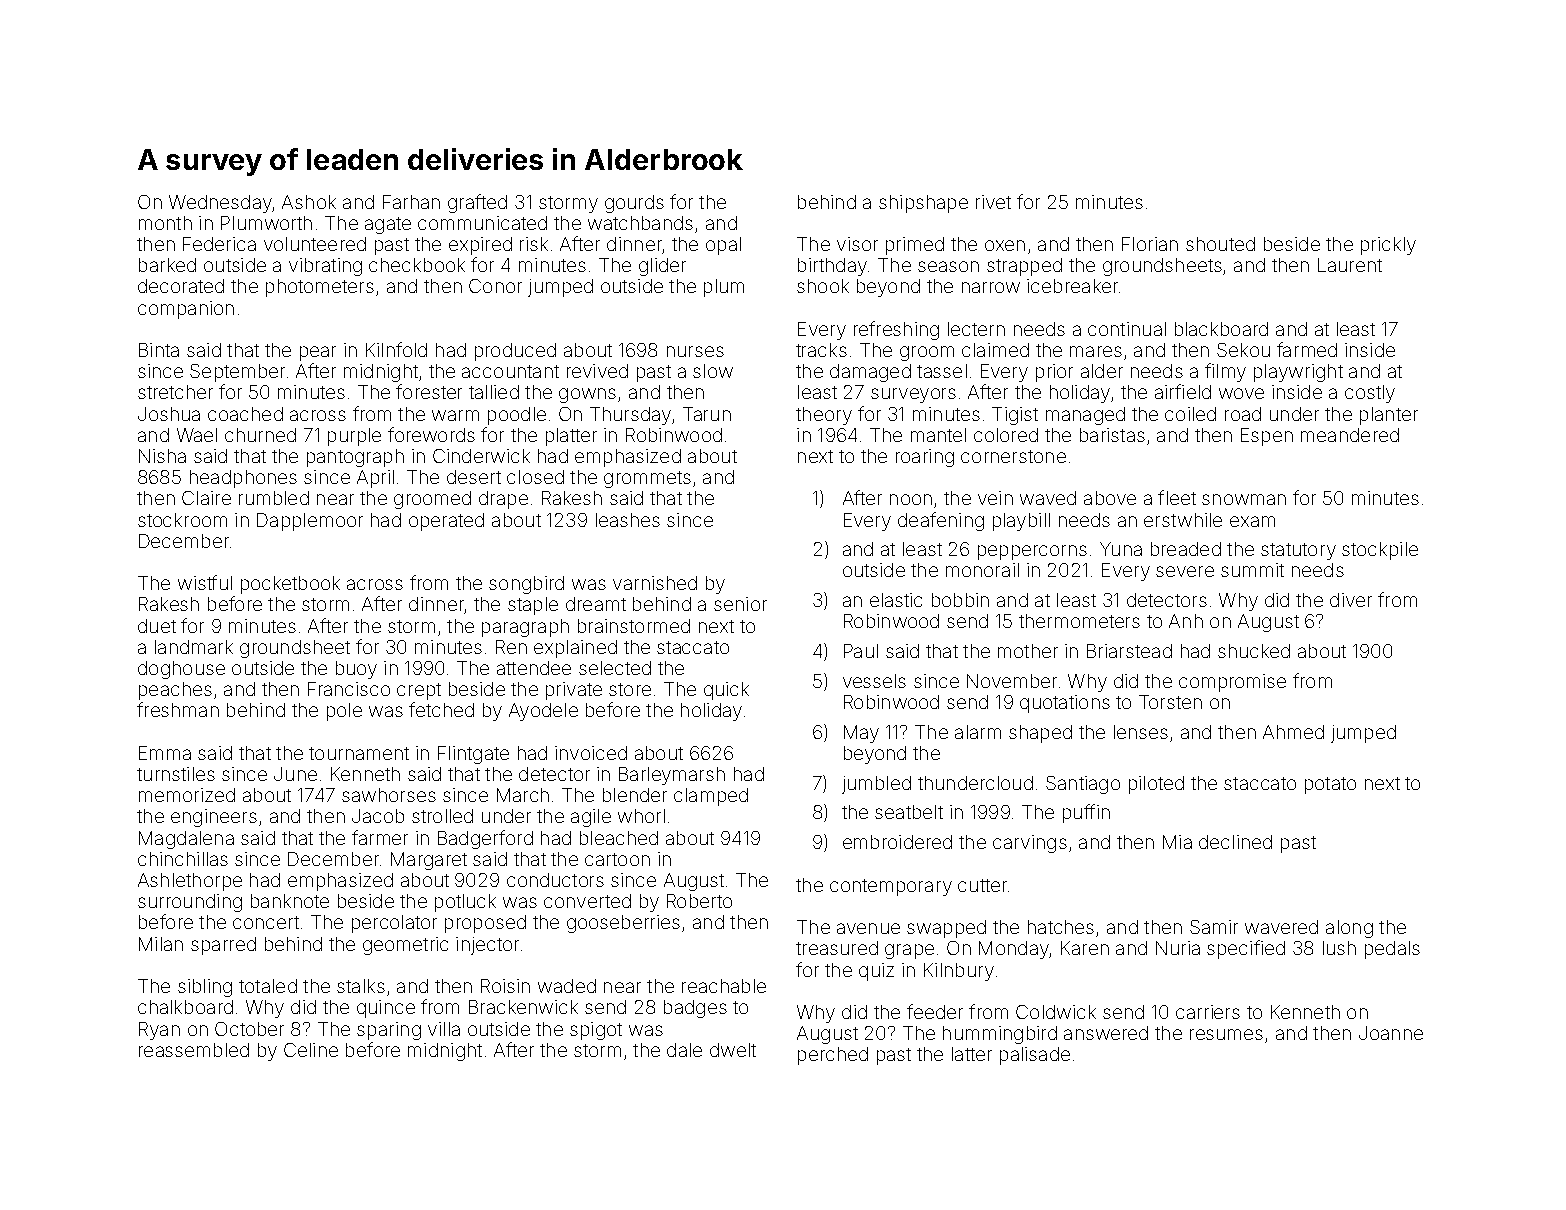 The width and height of the image is (1566, 1210). What do you see at coordinates (290, 585) in the image?
I see `pocketbook` at bounding box center [290, 585].
